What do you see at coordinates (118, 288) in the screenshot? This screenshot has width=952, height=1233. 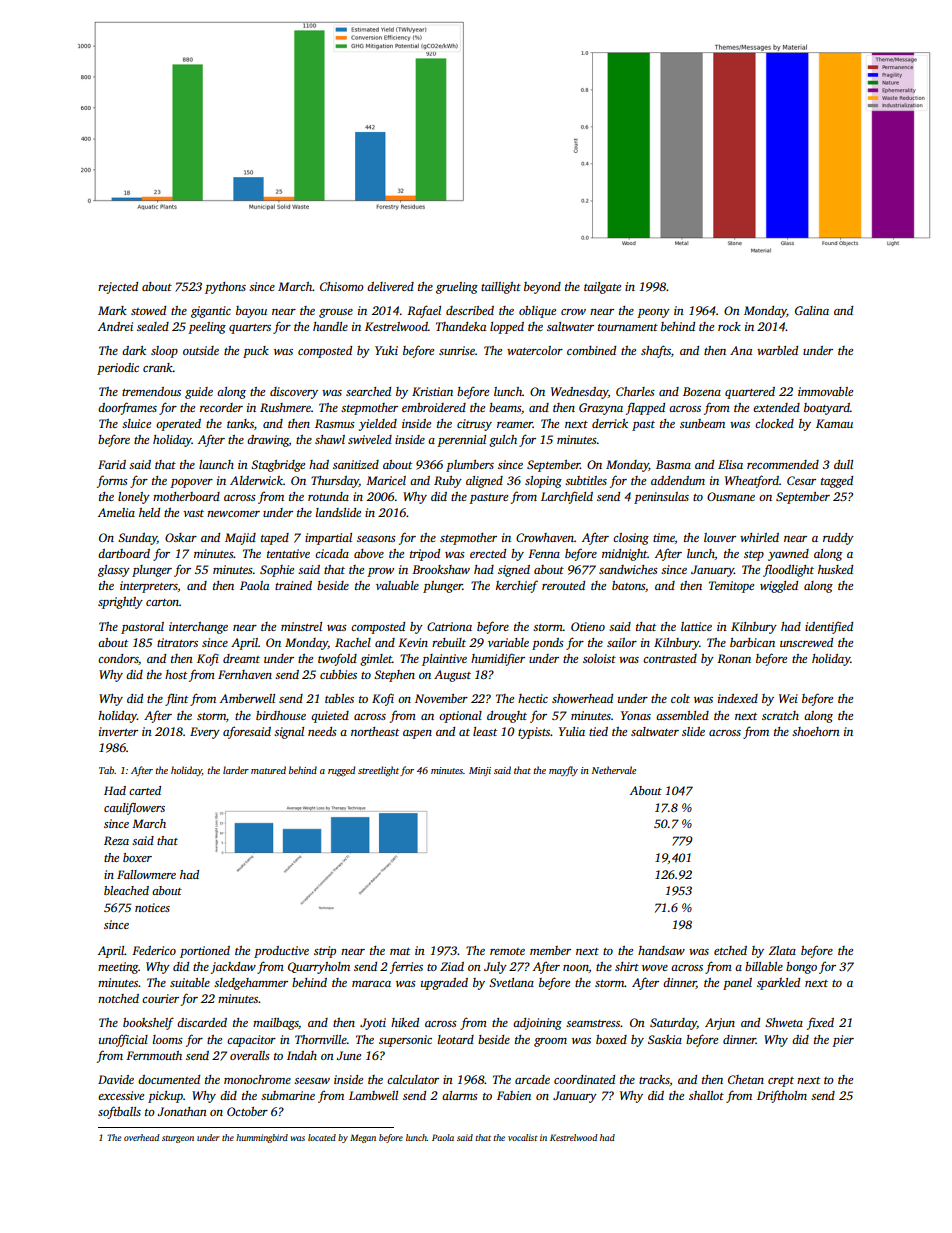 I see `rejected` at bounding box center [118, 288].
